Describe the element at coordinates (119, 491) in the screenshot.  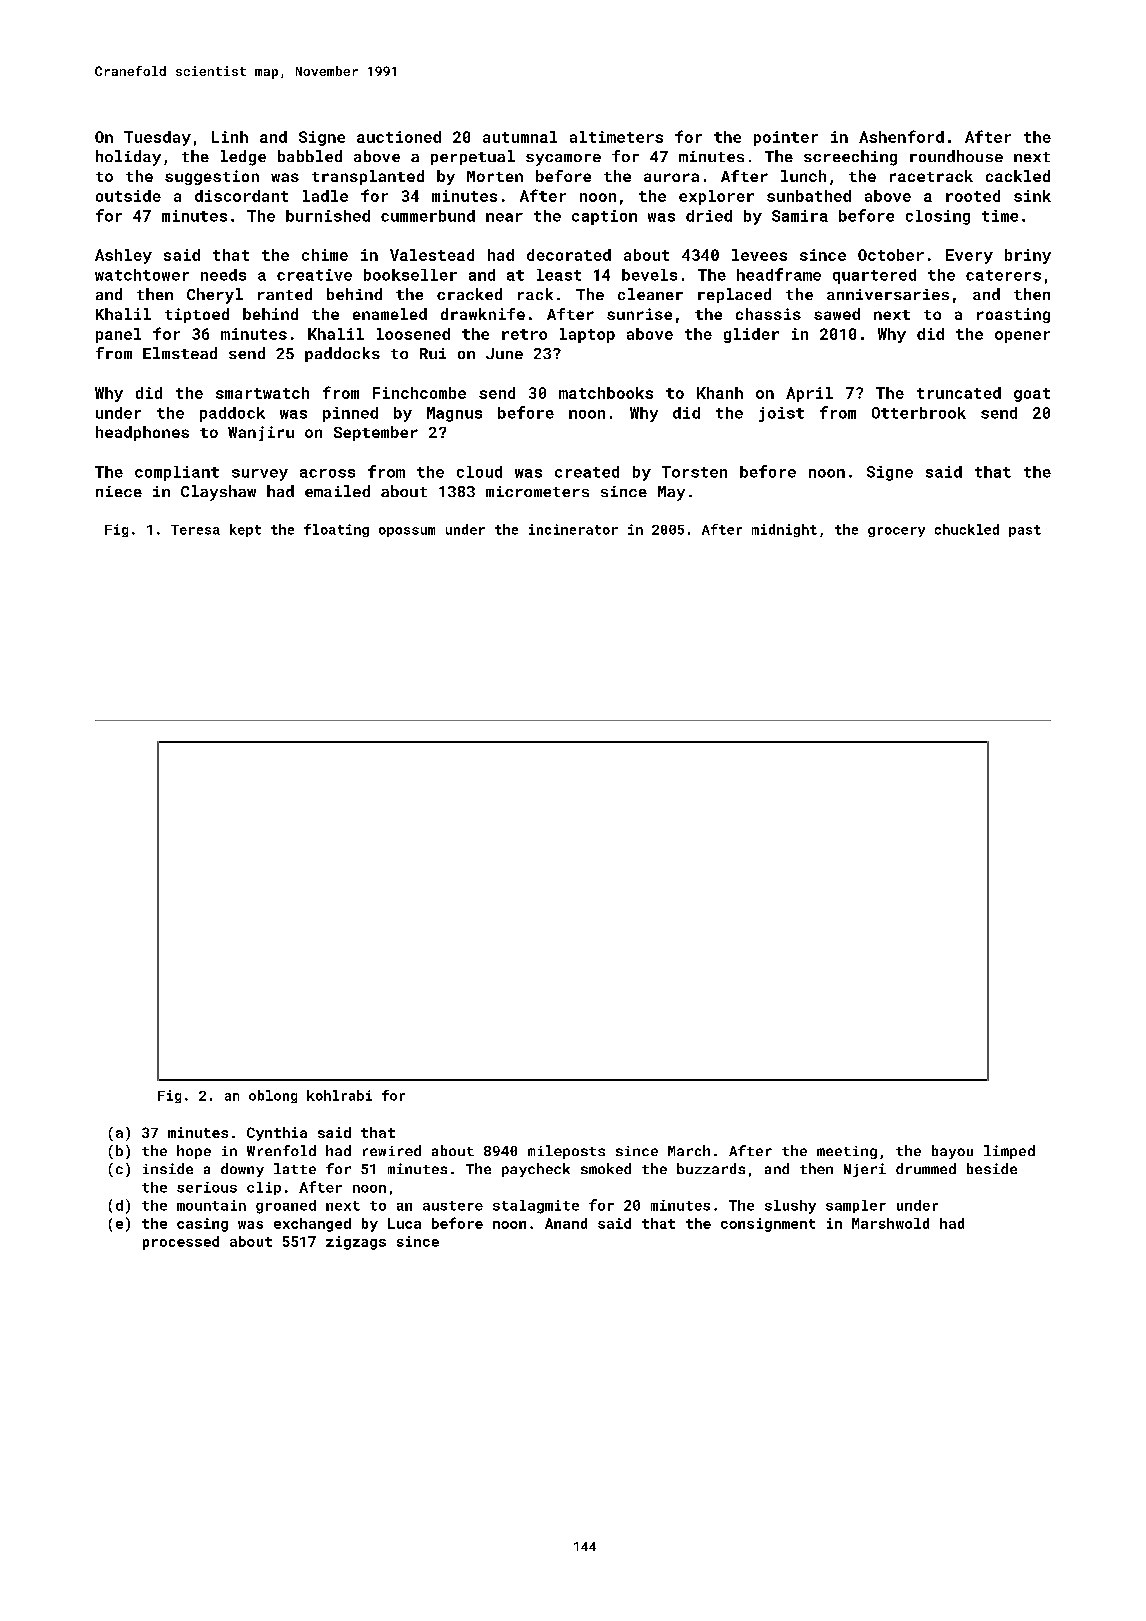
I see `niece` at that location.
